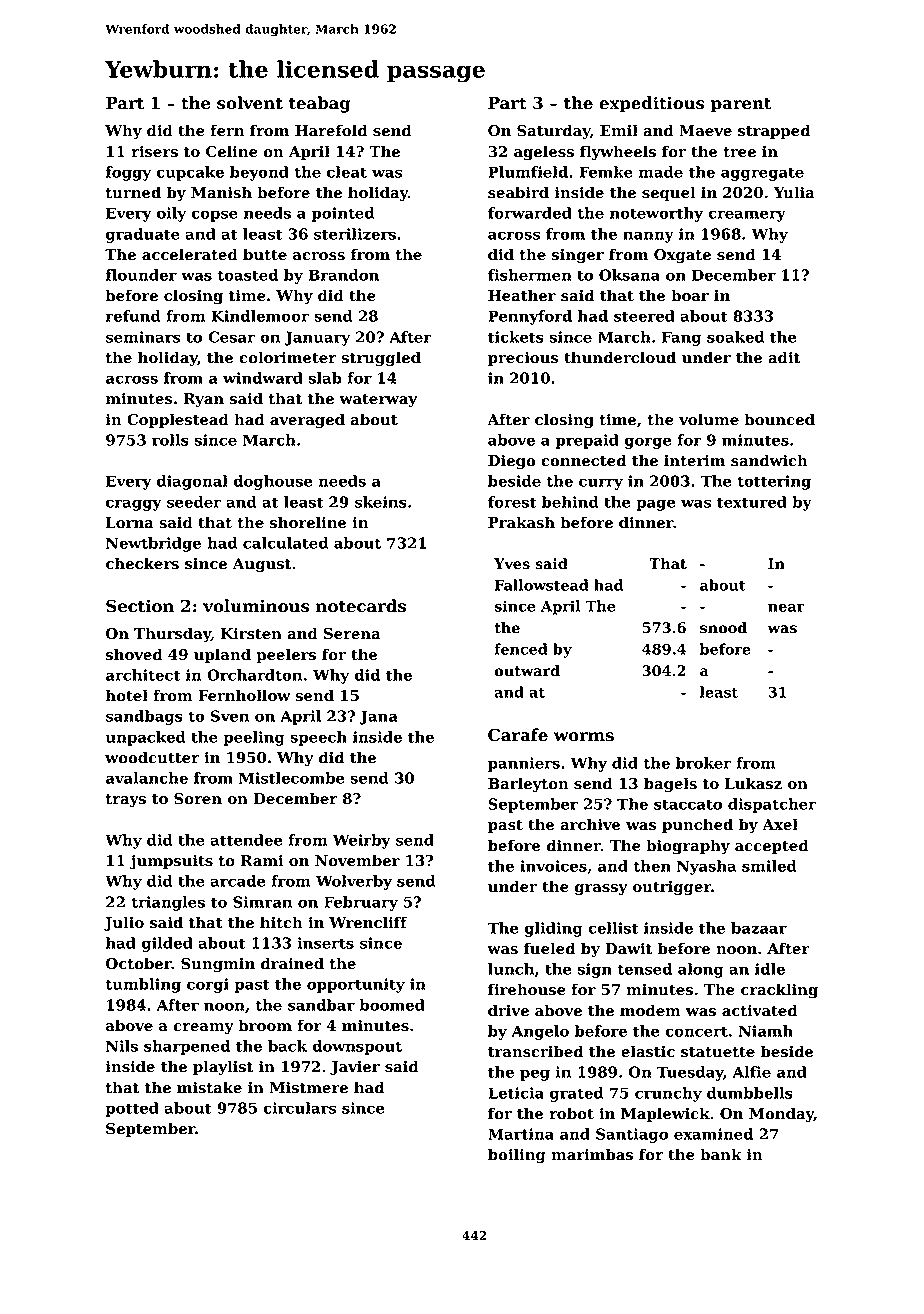  I want to click on solvent, so click(250, 103).
